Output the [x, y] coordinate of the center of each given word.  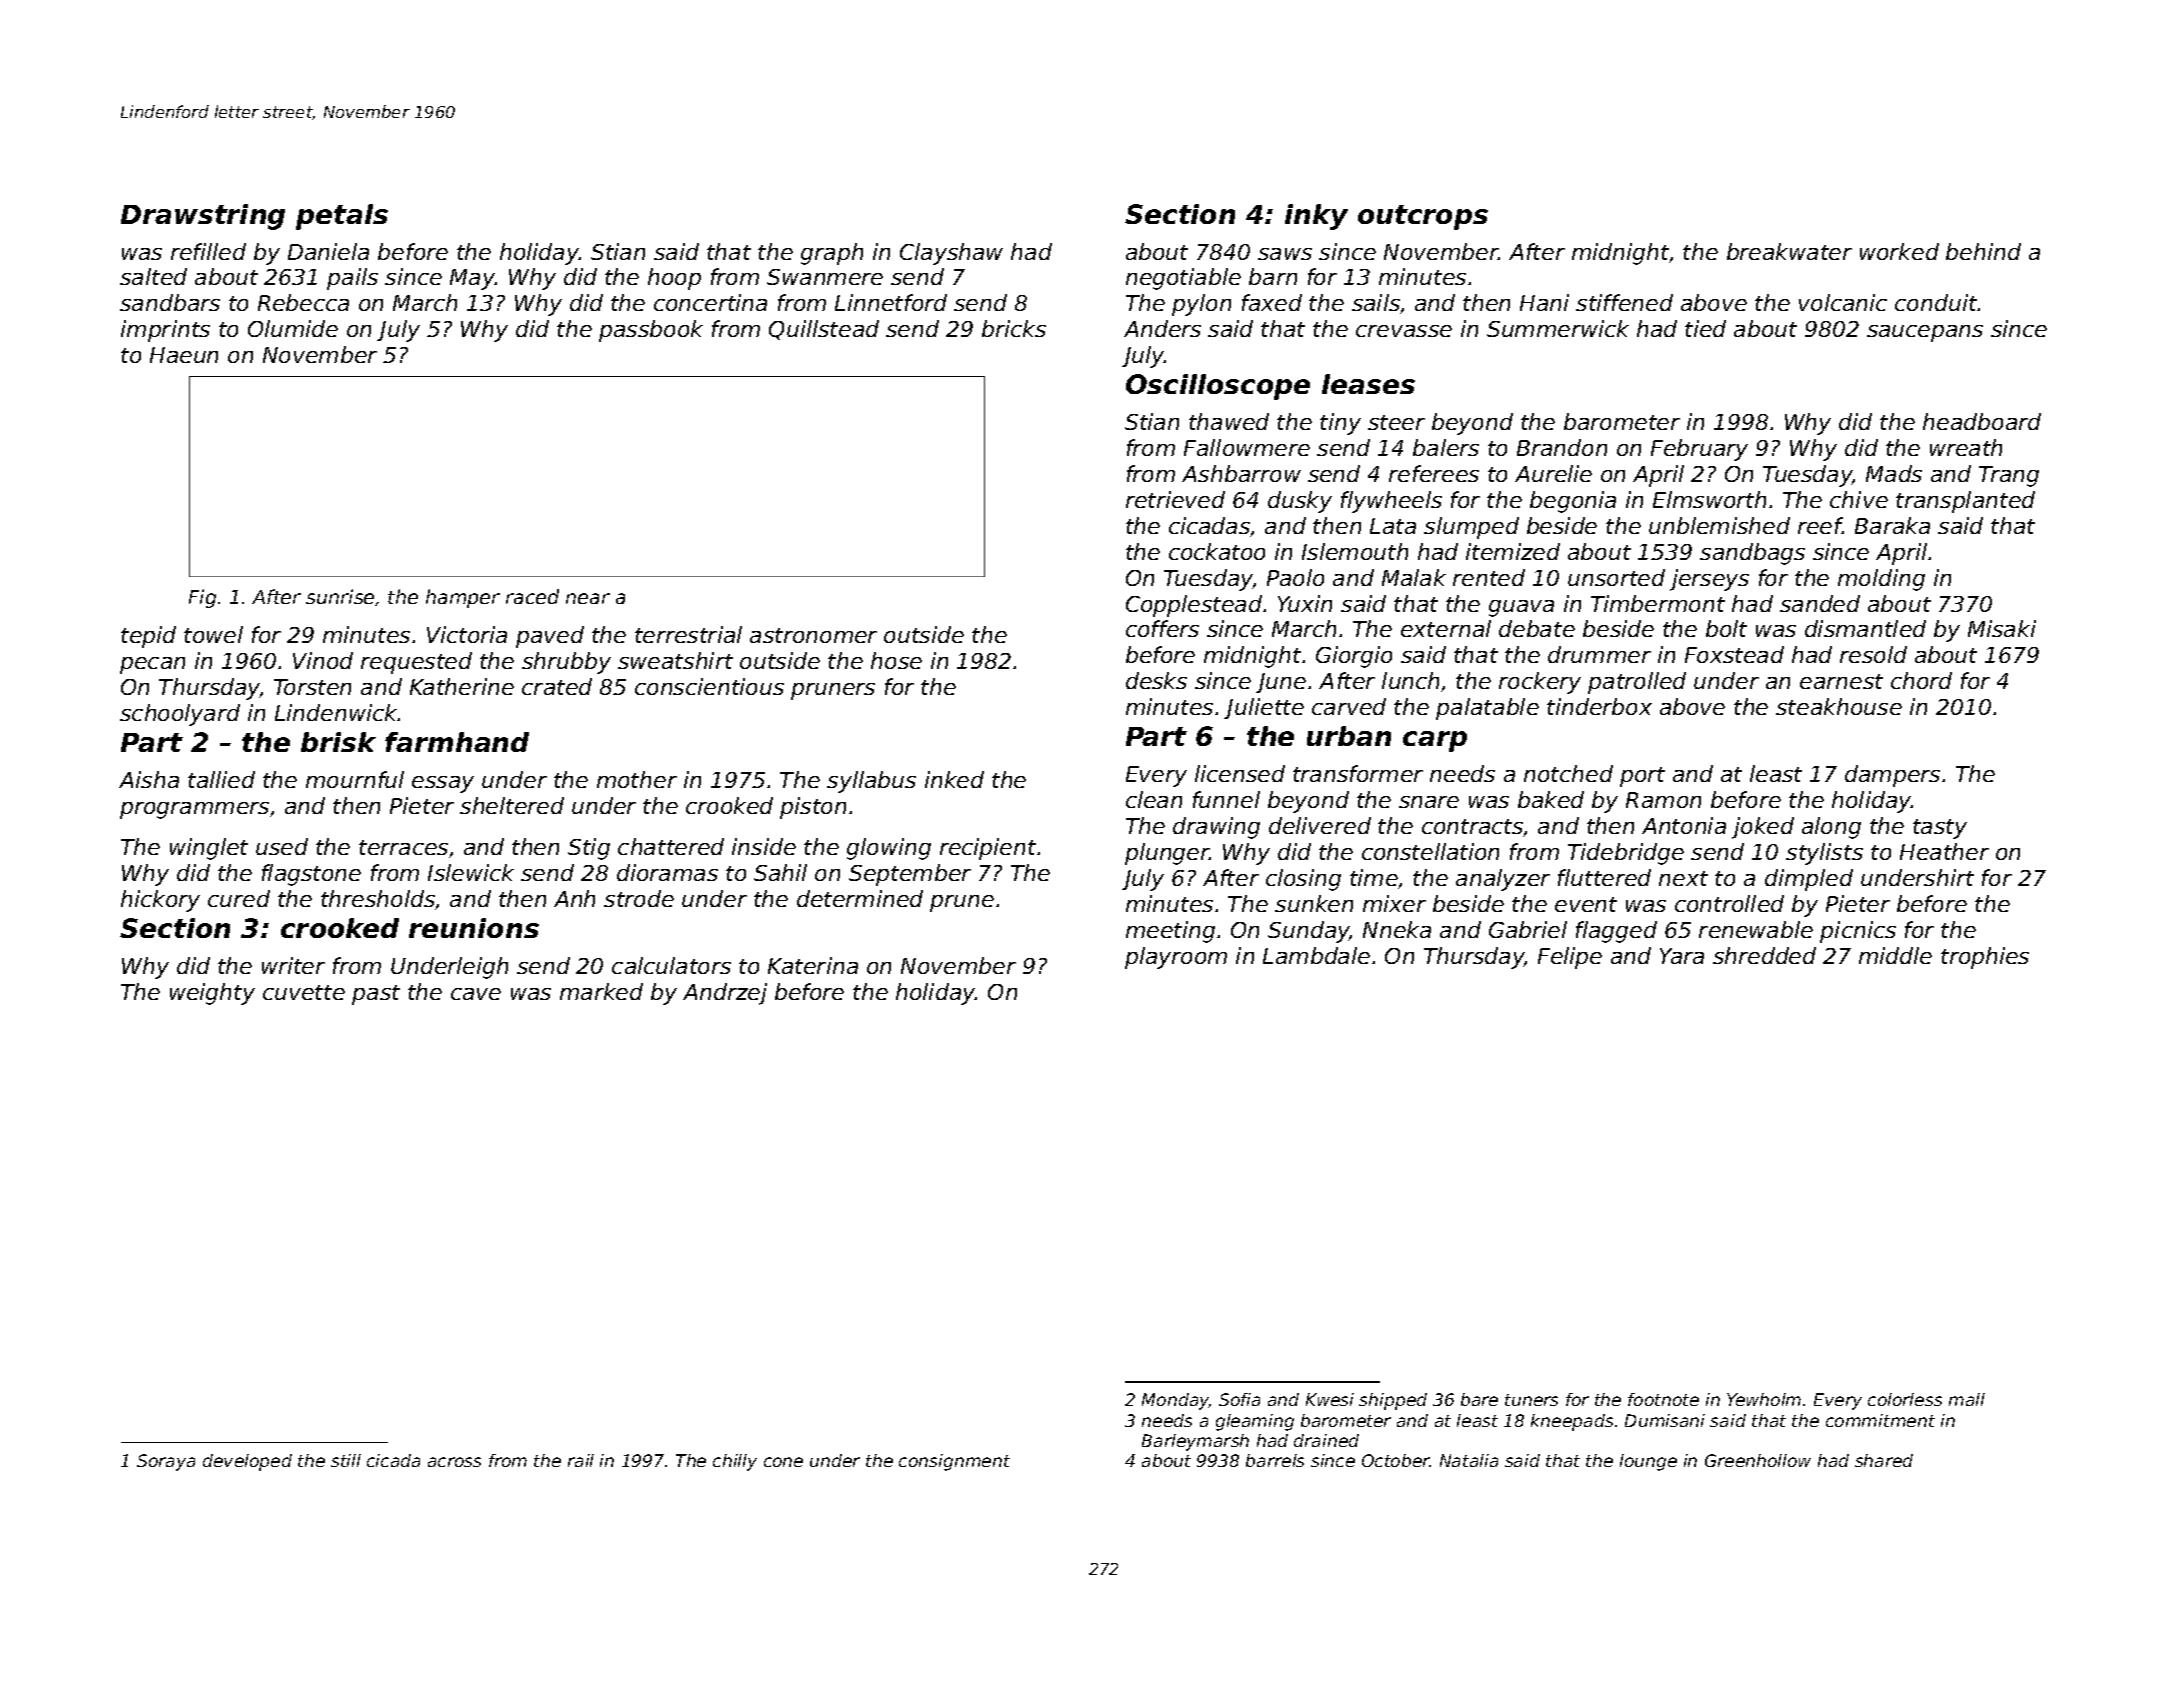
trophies [1985, 958]
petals [342, 217]
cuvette [304, 992]
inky [1316, 217]
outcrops [1423, 217]
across [454, 1462]
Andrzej [725, 994]
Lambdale [1316, 955]
